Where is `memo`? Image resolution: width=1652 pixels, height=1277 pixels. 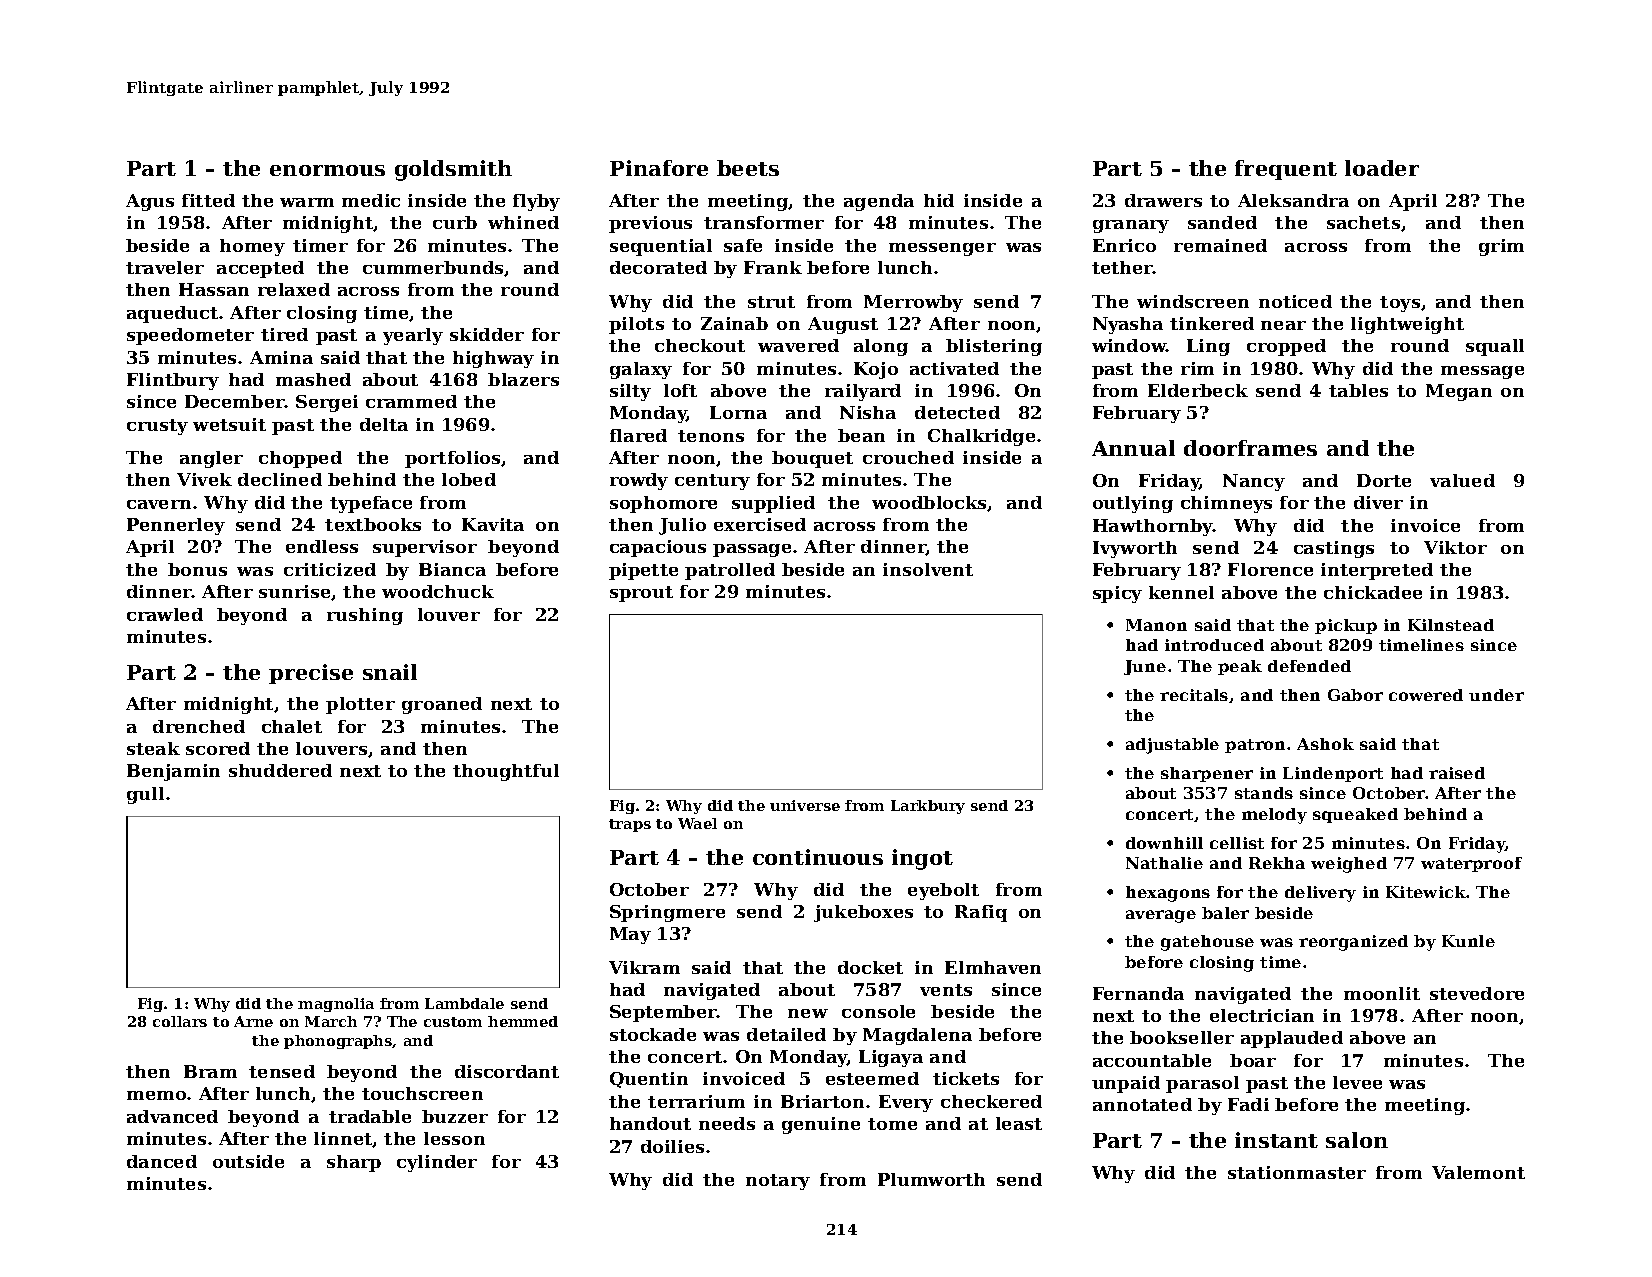 memo is located at coordinates (156, 1095).
